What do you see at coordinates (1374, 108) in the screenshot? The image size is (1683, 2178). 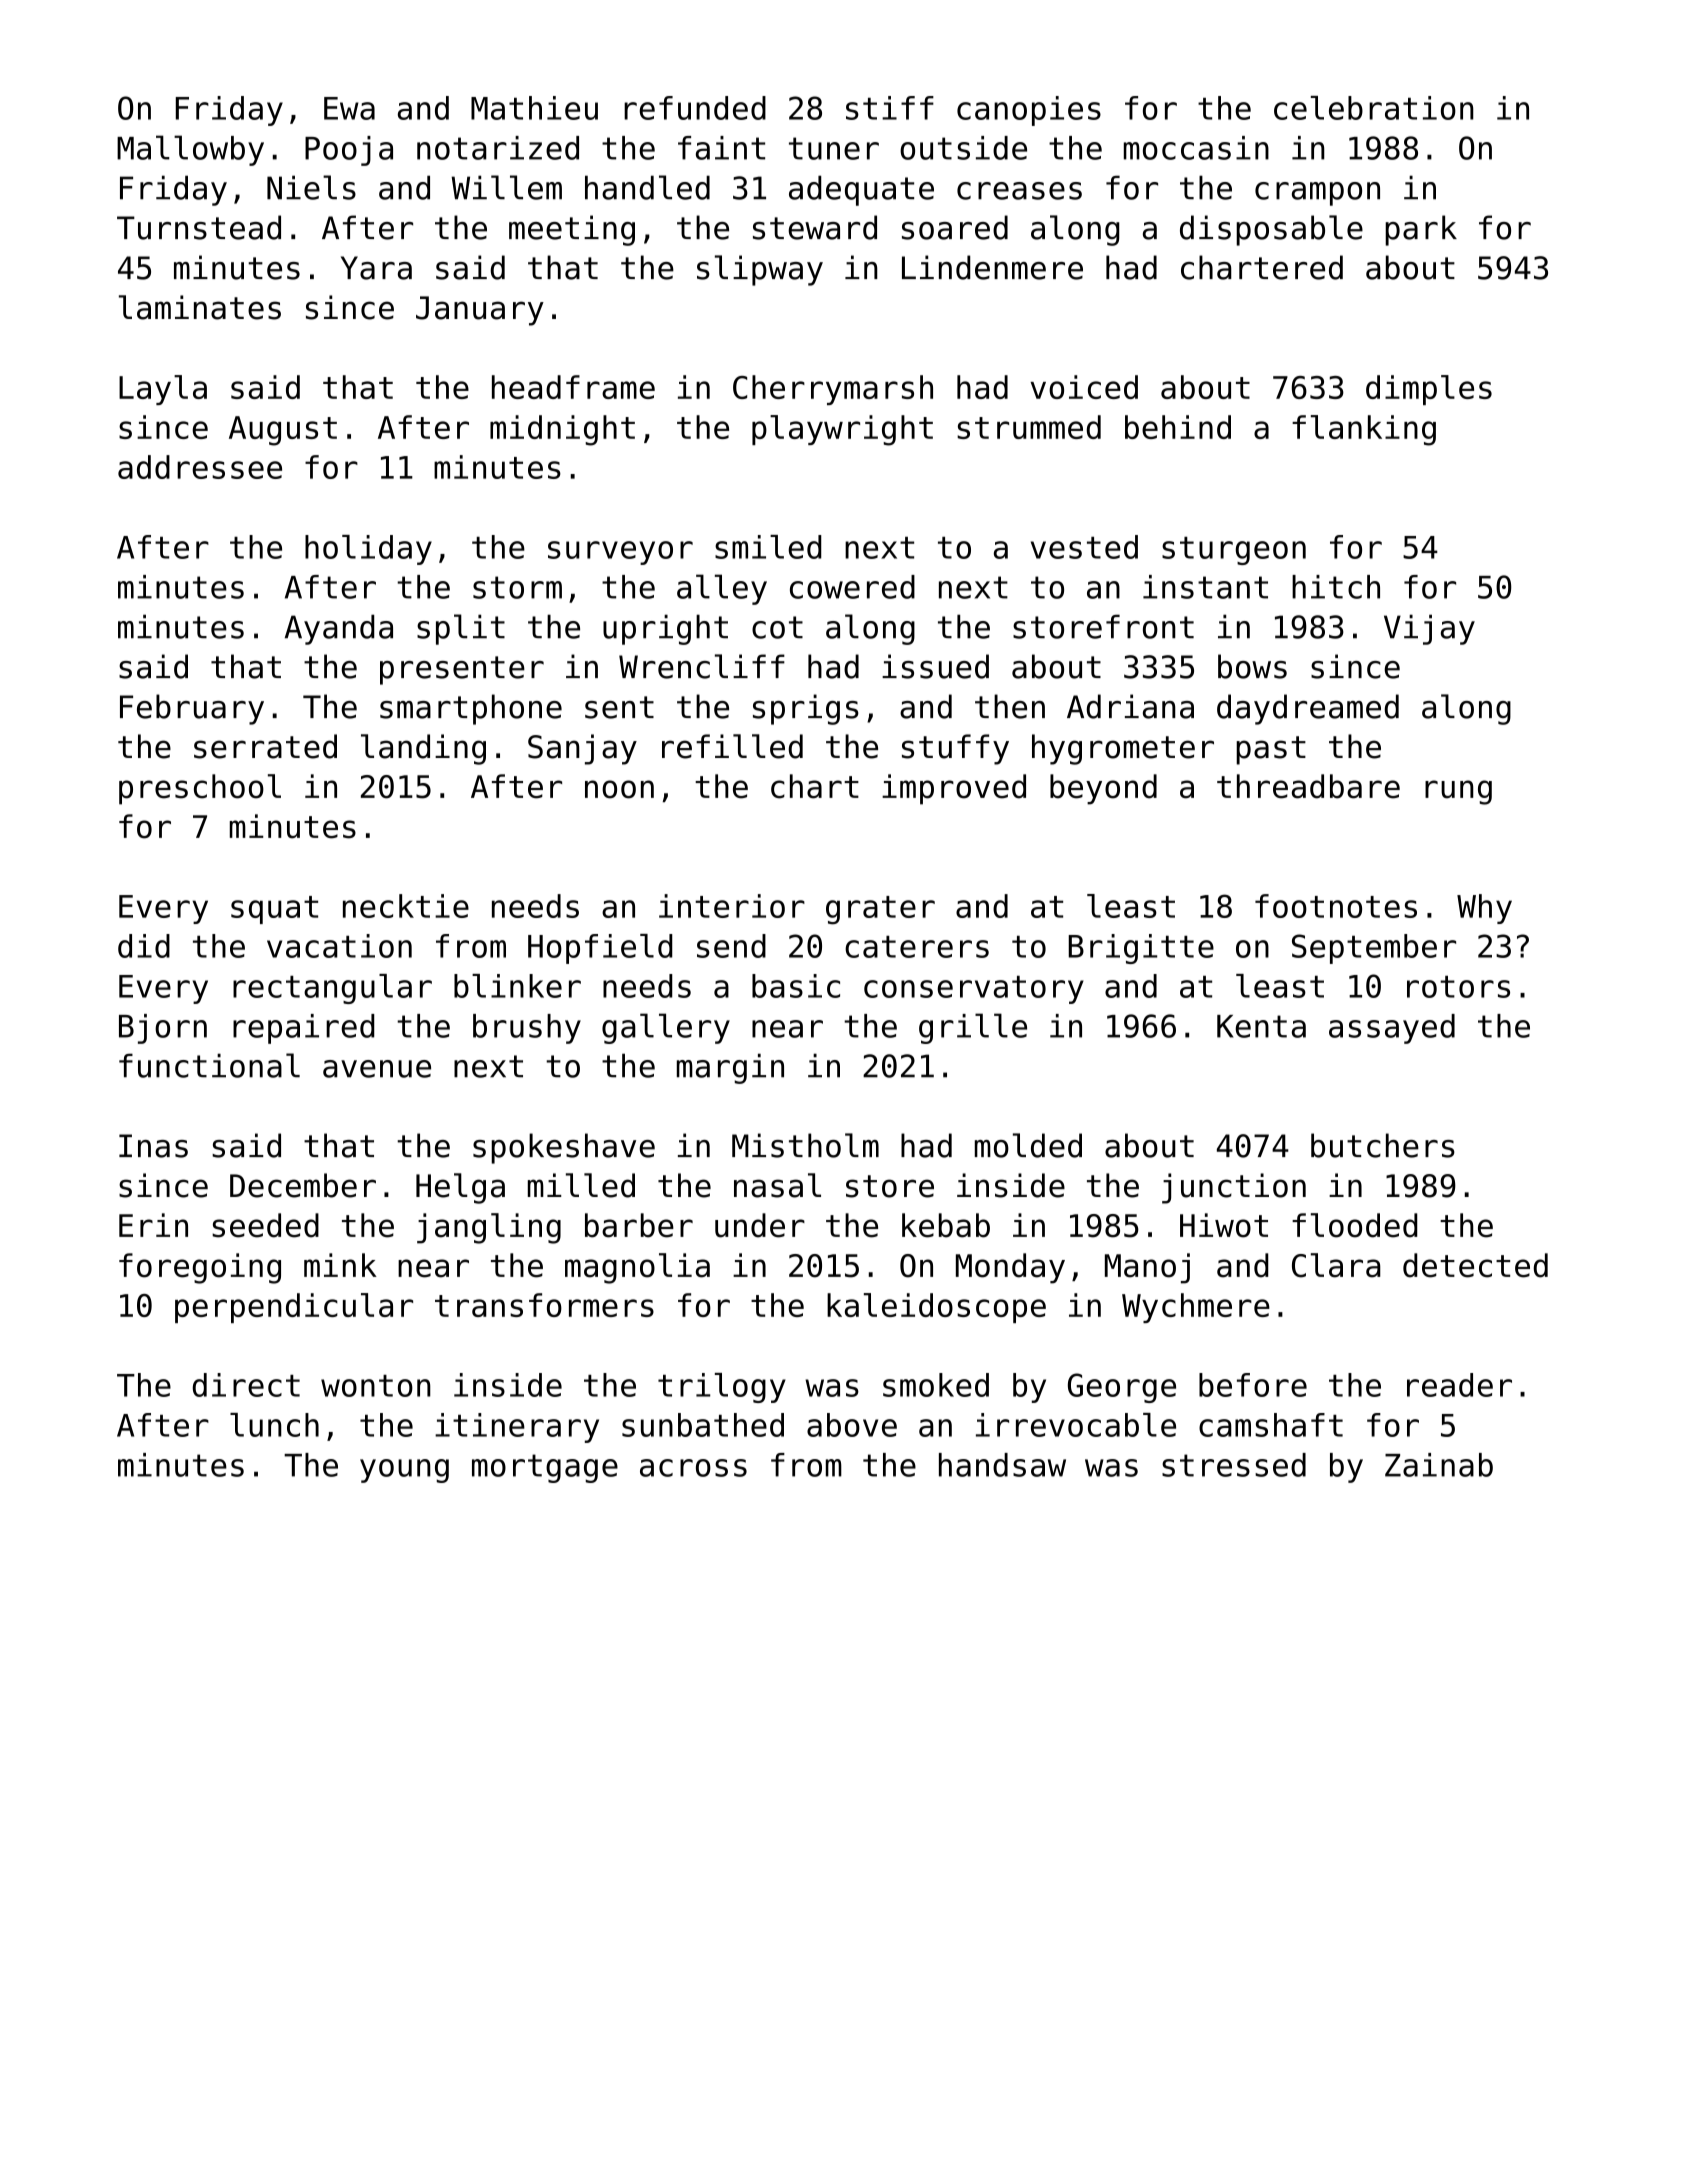 I see `celebration` at bounding box center [1374, 108].
